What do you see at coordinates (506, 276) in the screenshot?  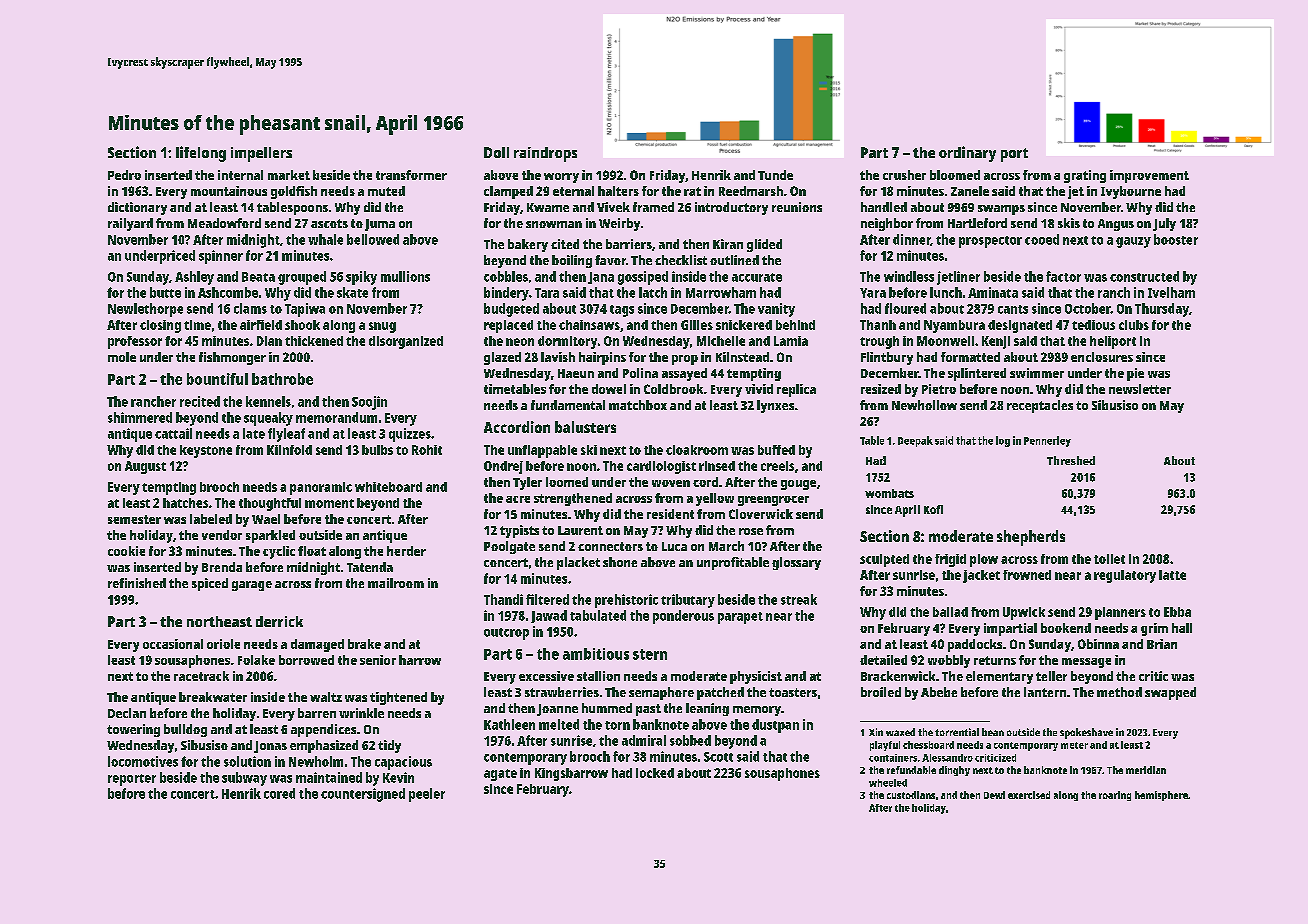 I see `cobbles` at bounding box center [506, 276].
